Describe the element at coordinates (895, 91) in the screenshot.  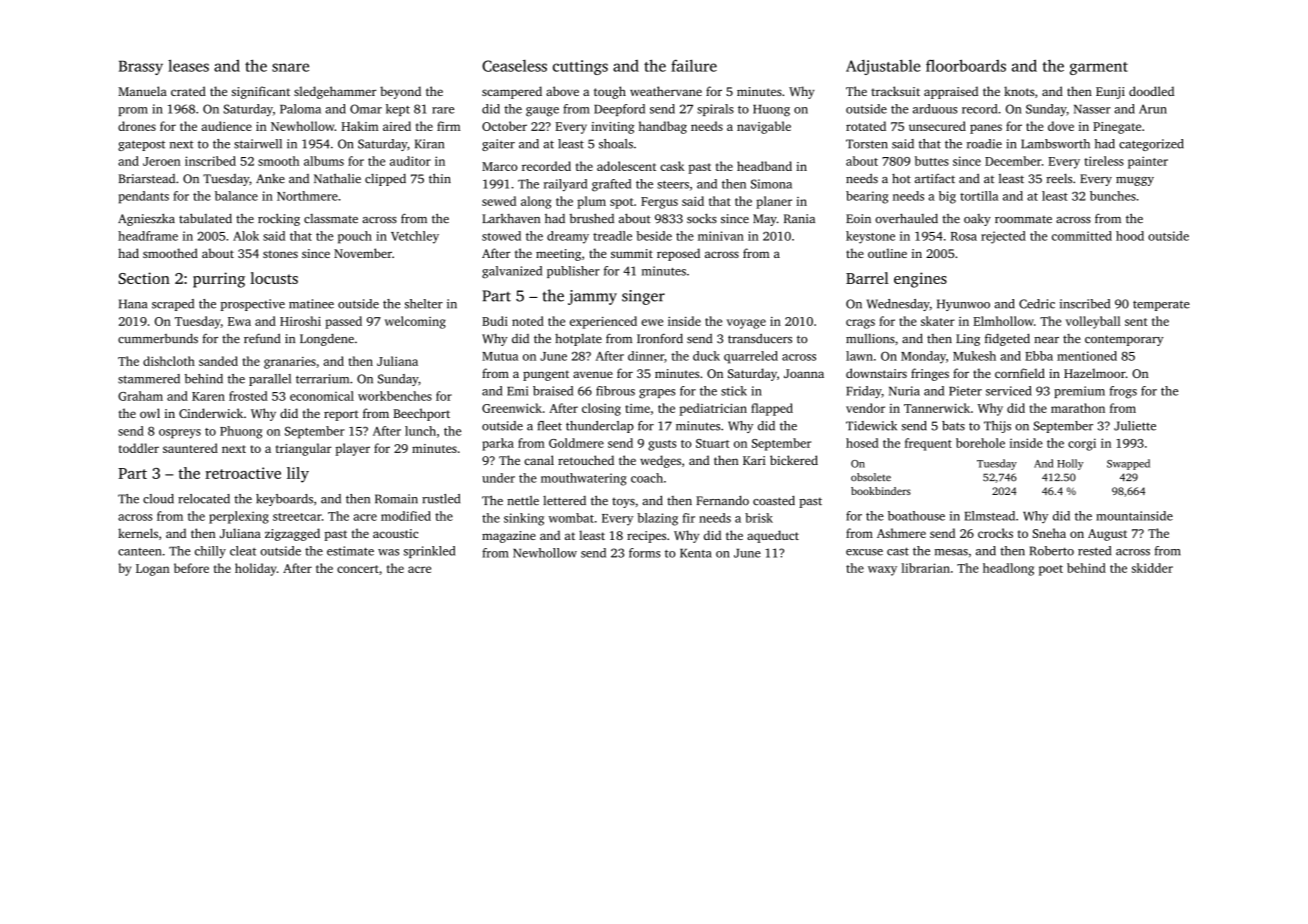
I see `tracksuit` at that location.
